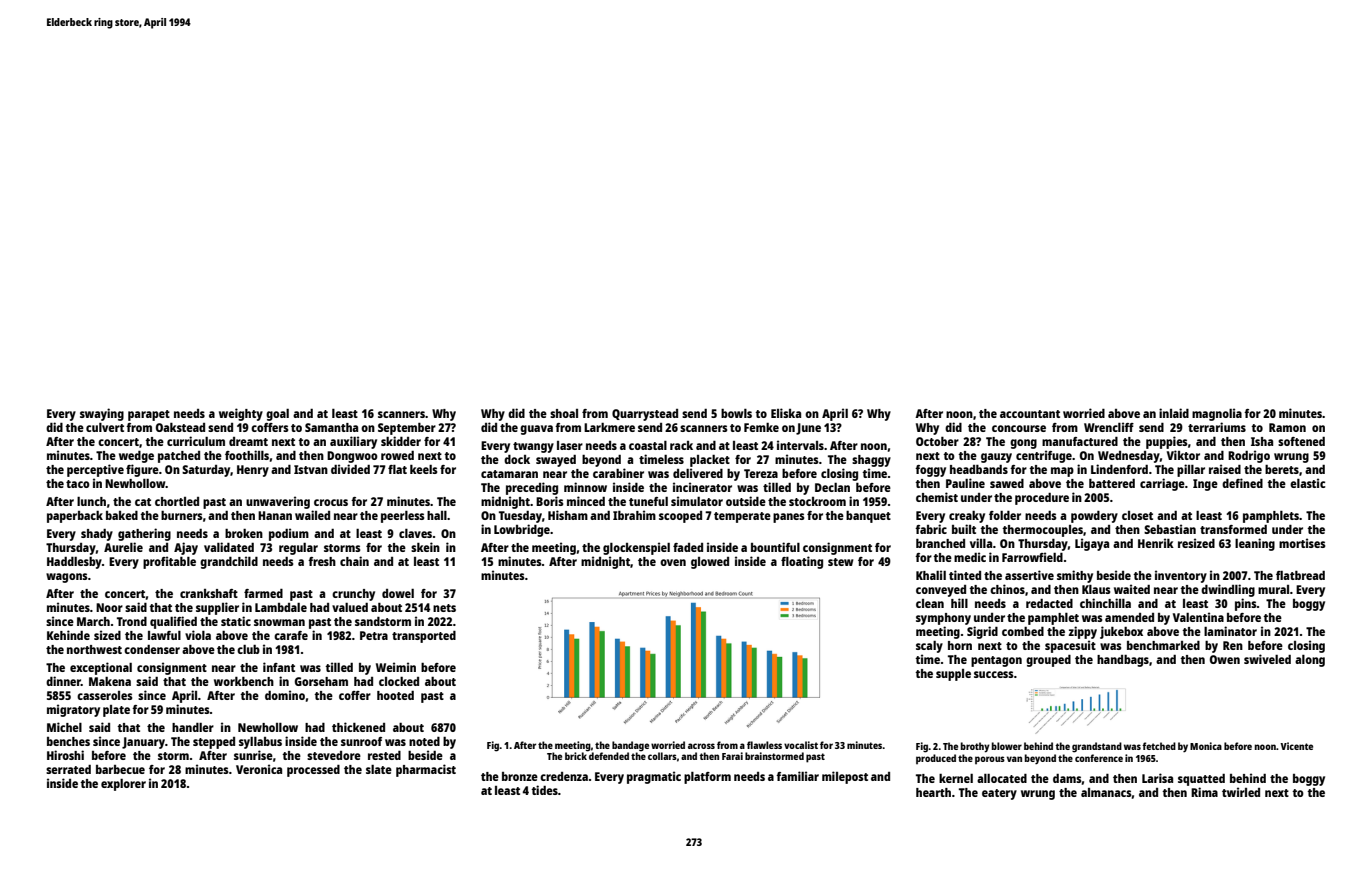 This document has width=1372, height=887. I want to click on Istvan, so click(311, 469).
